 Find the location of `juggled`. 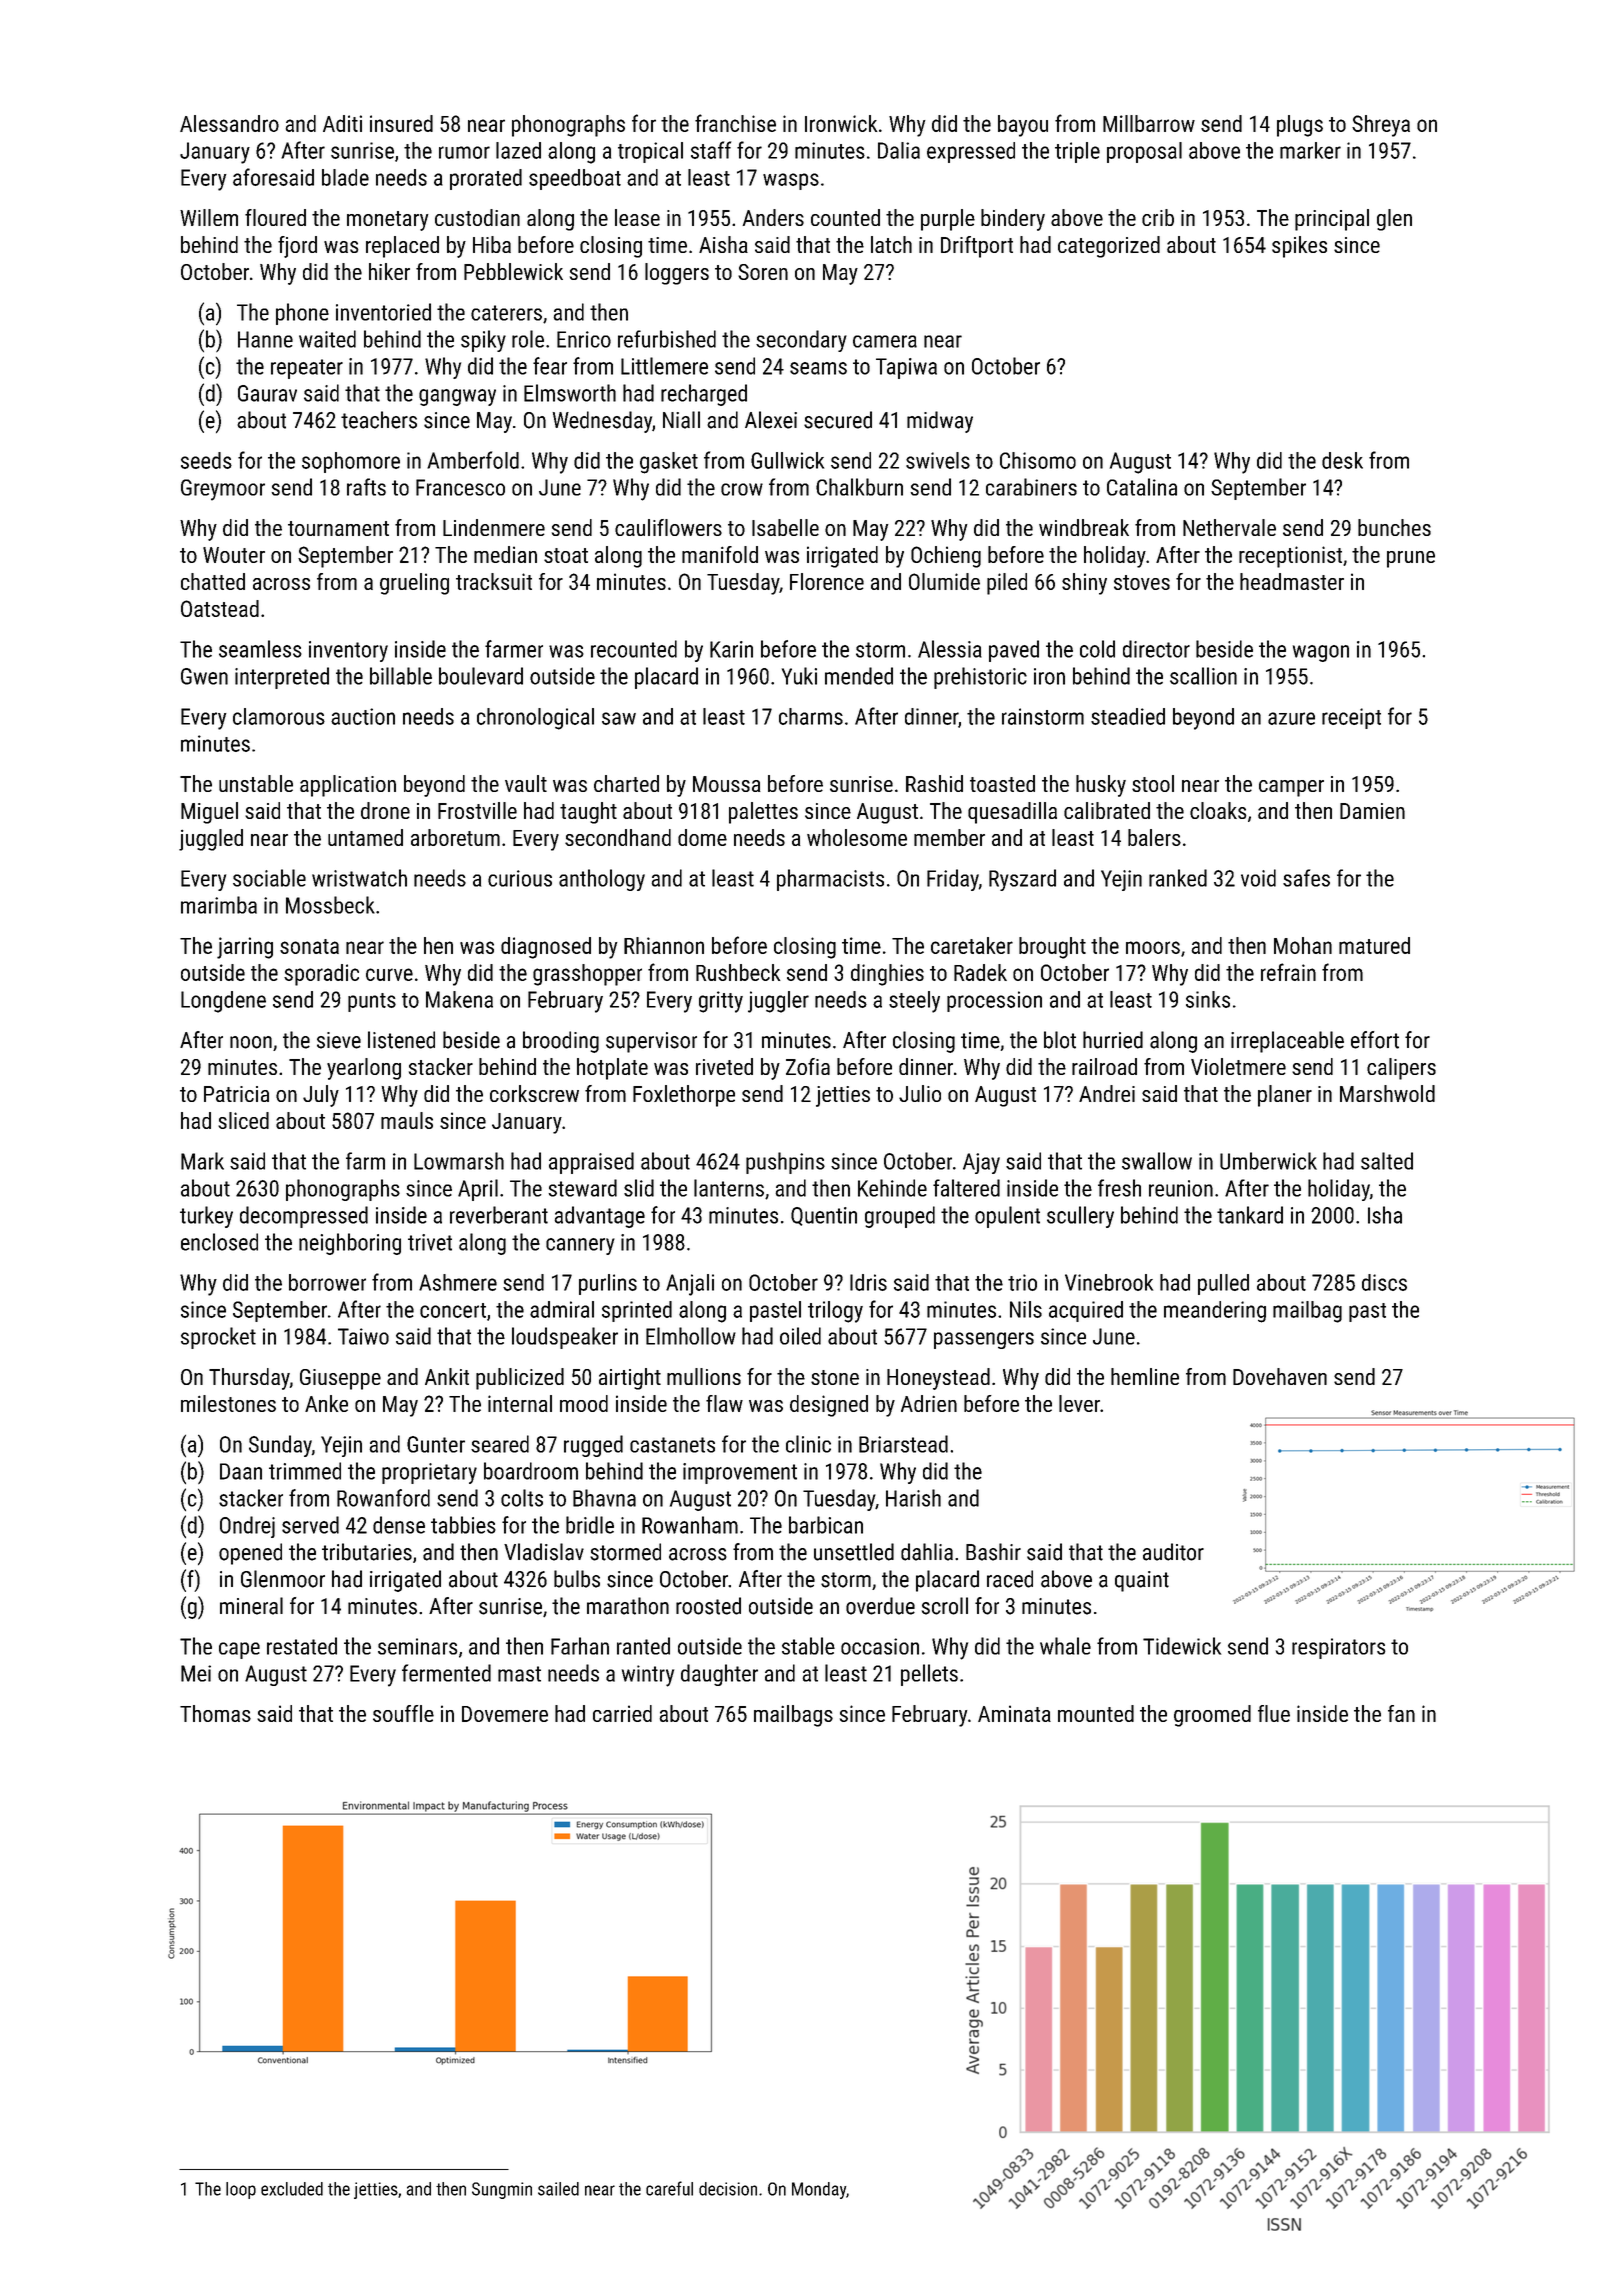

juggled is located at coordinates (211, 840).
